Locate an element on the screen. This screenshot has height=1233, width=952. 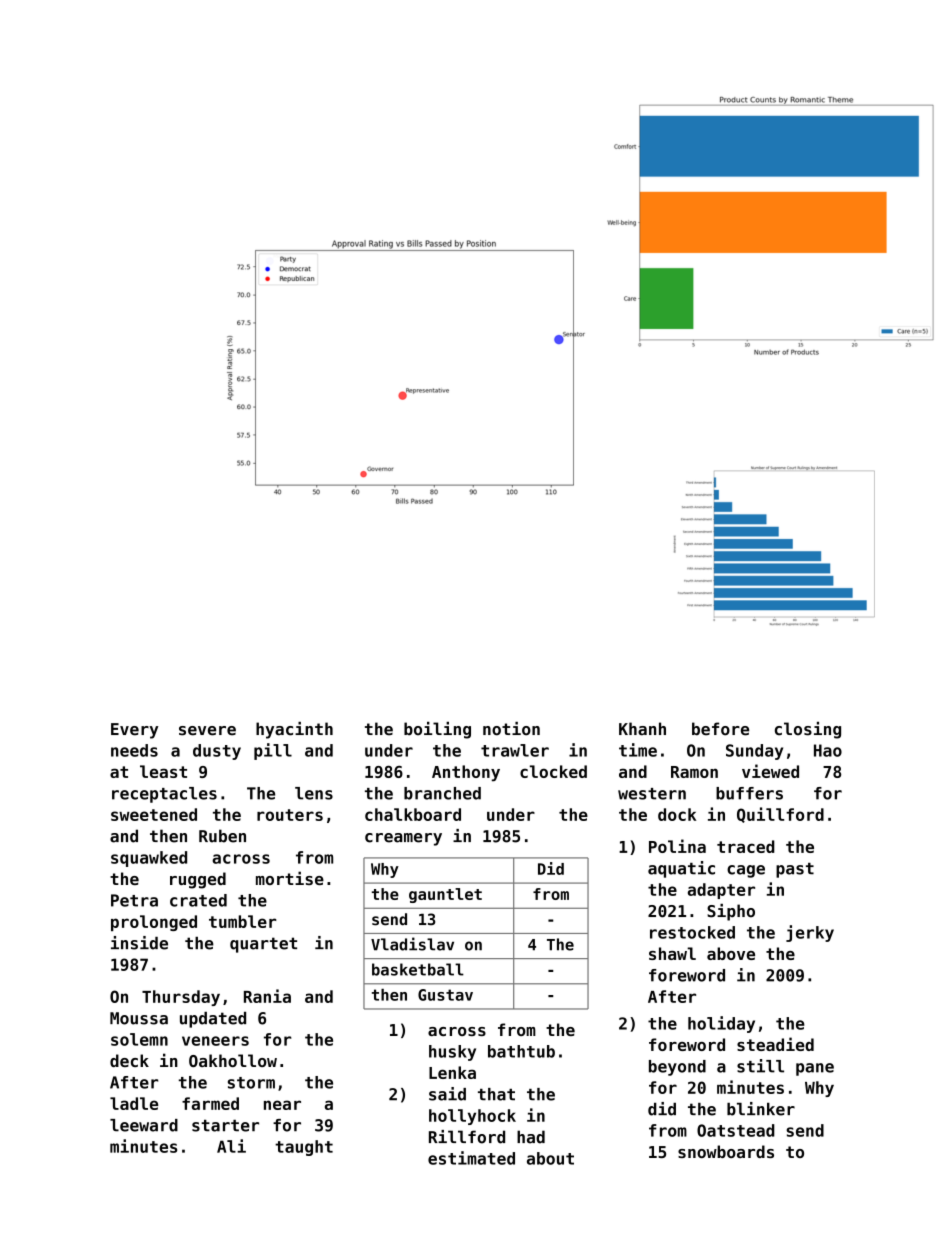
severe is located at coordinates (207, 731).
